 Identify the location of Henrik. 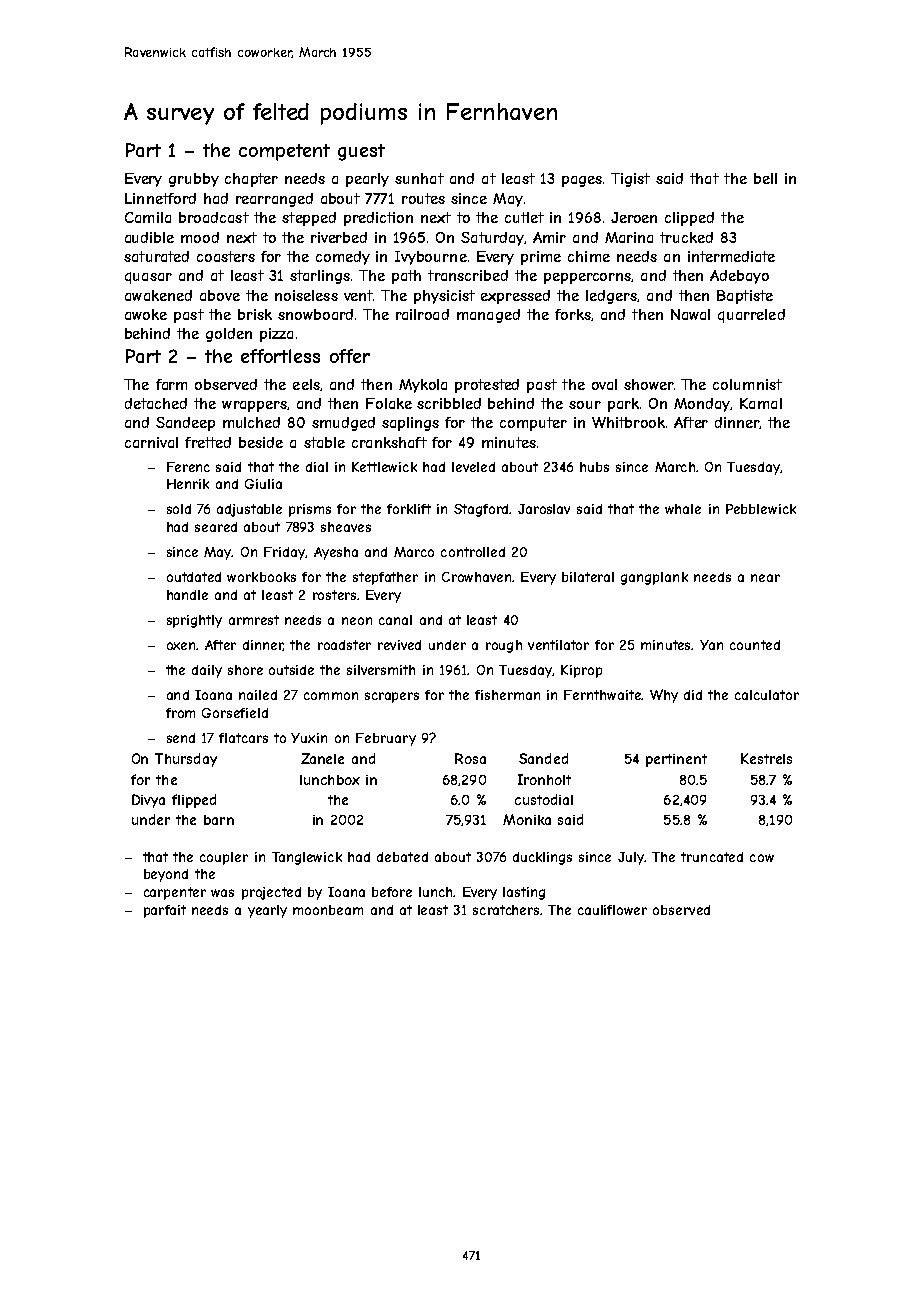
(188, 484).
